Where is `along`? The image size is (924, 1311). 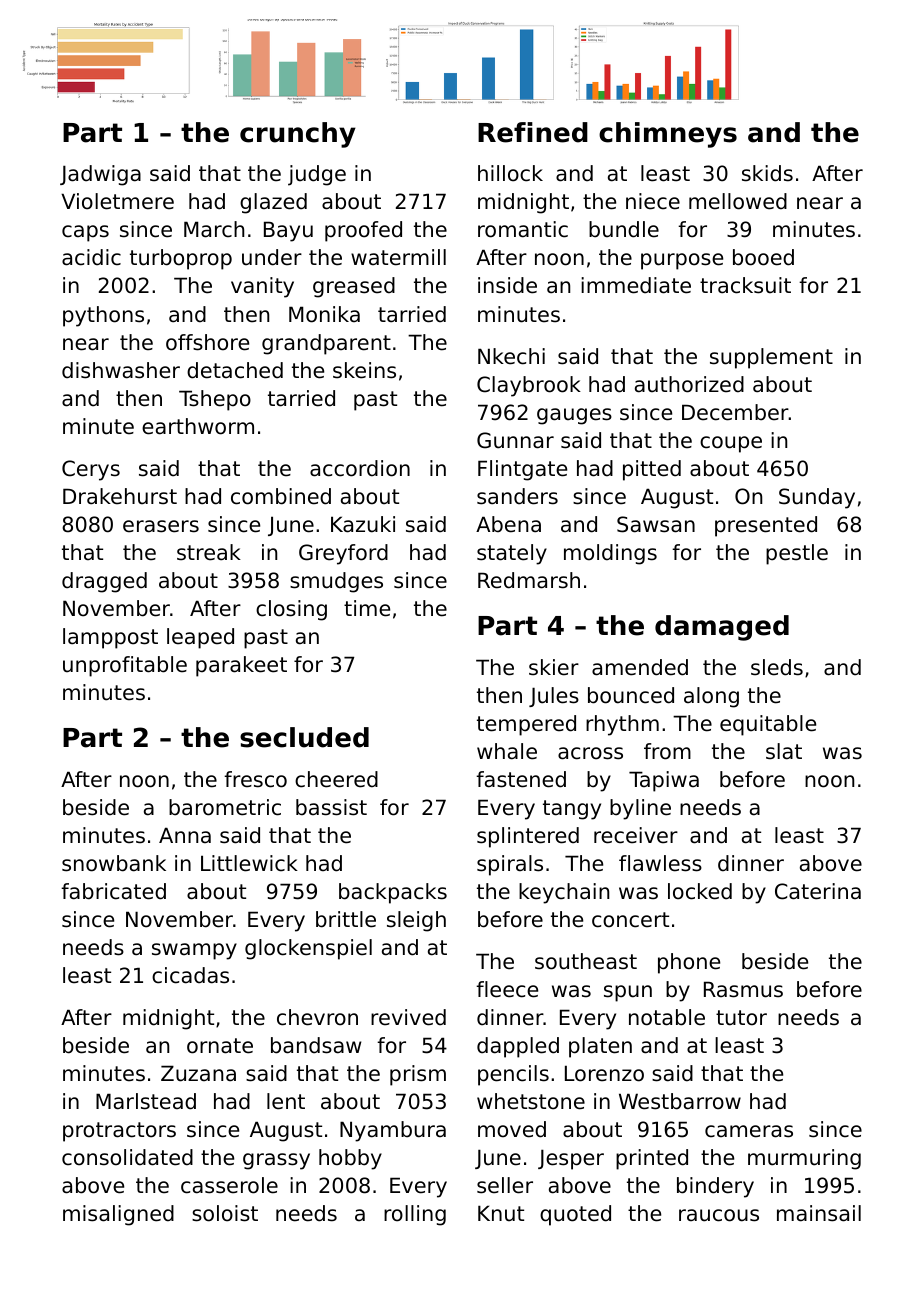
along is located at coordinates (711, 697).
